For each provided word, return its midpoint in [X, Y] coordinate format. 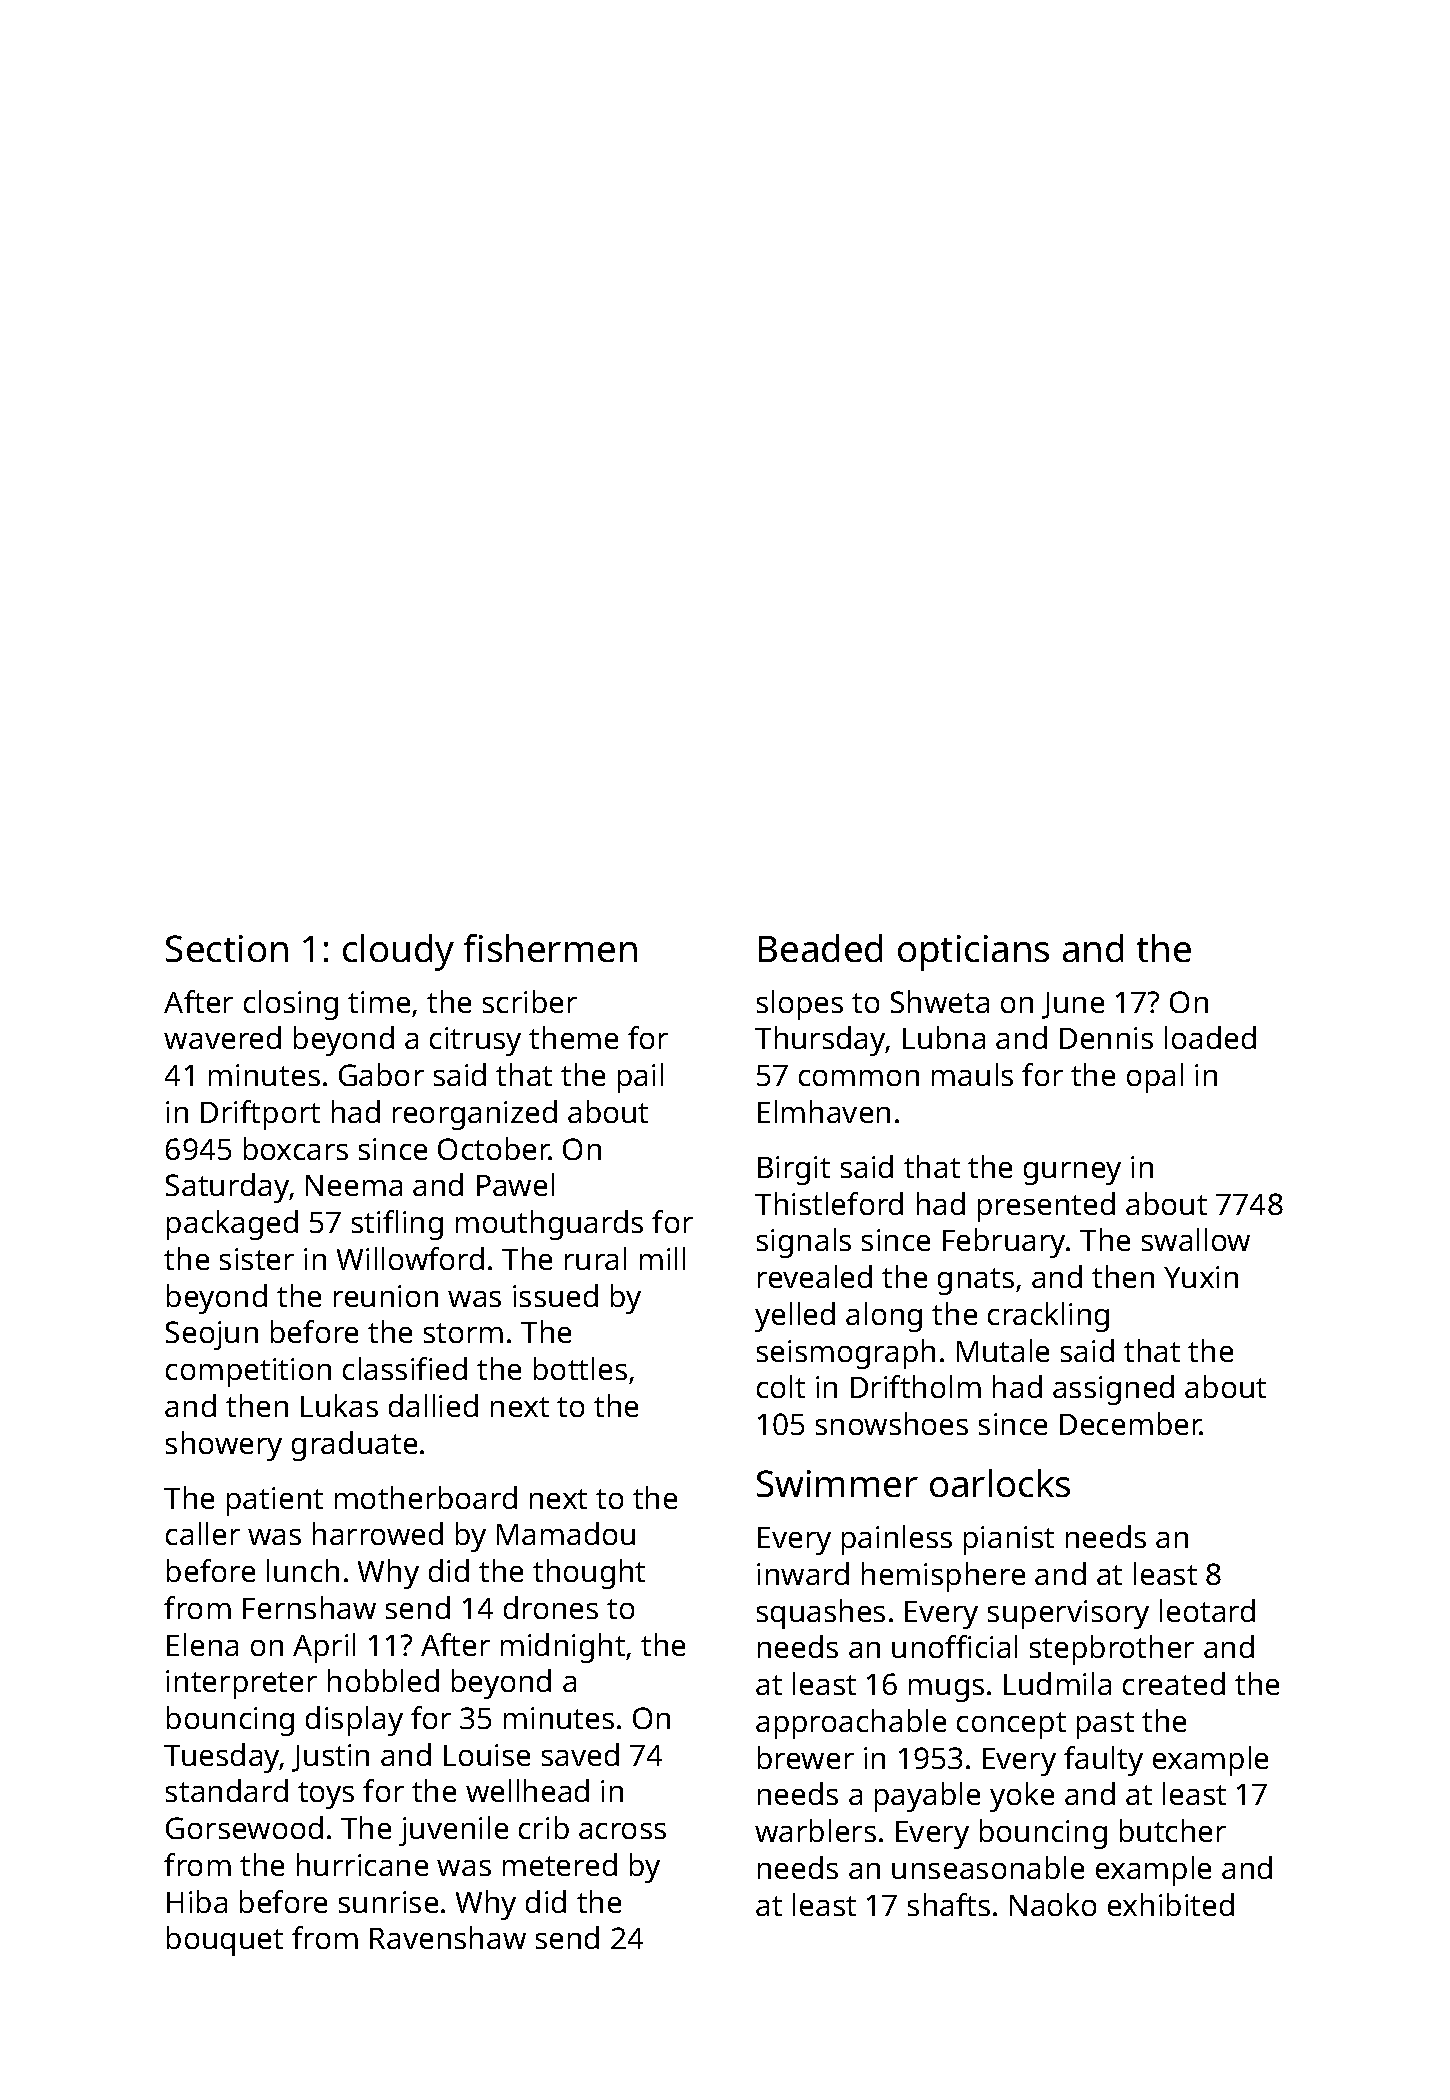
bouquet [225, 1941]
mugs [946, 1690]
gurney [1072, 1173]
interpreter [241, 1684]
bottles [580, 1368]
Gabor [381, 1074]
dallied [433, 1405]
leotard [1207, 1610]
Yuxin [1201, 1277]
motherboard [426, 1497]
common [859, 1078]
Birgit [794, 1170]
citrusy [475, 1041]
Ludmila [1057, 1683]
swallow [1196, 1239]
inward [803, 1573]
